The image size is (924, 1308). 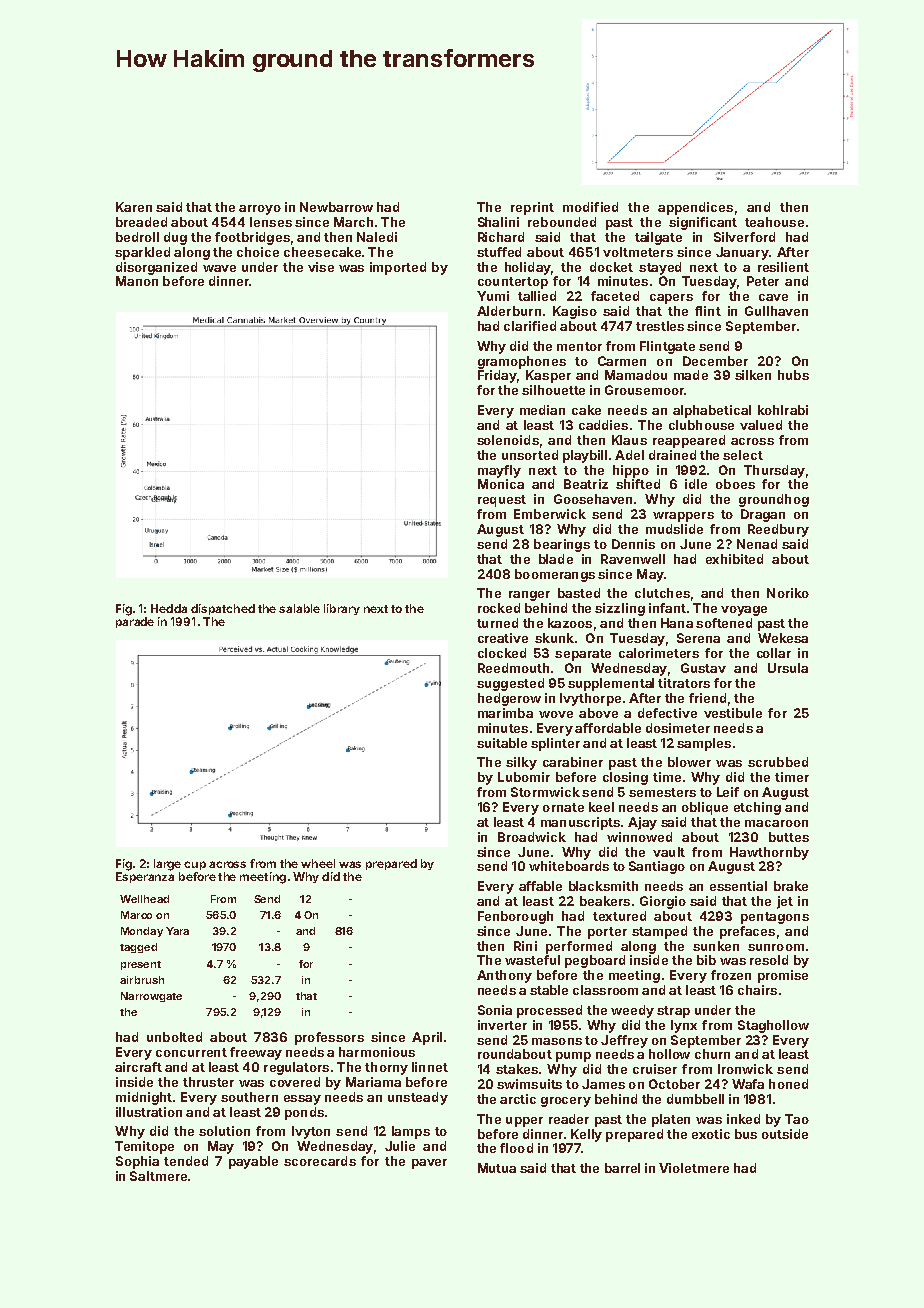 What do you see at coordinates (493, 296) in the screenshot?
I see `Yumi` at bounding box center [493, 296].
